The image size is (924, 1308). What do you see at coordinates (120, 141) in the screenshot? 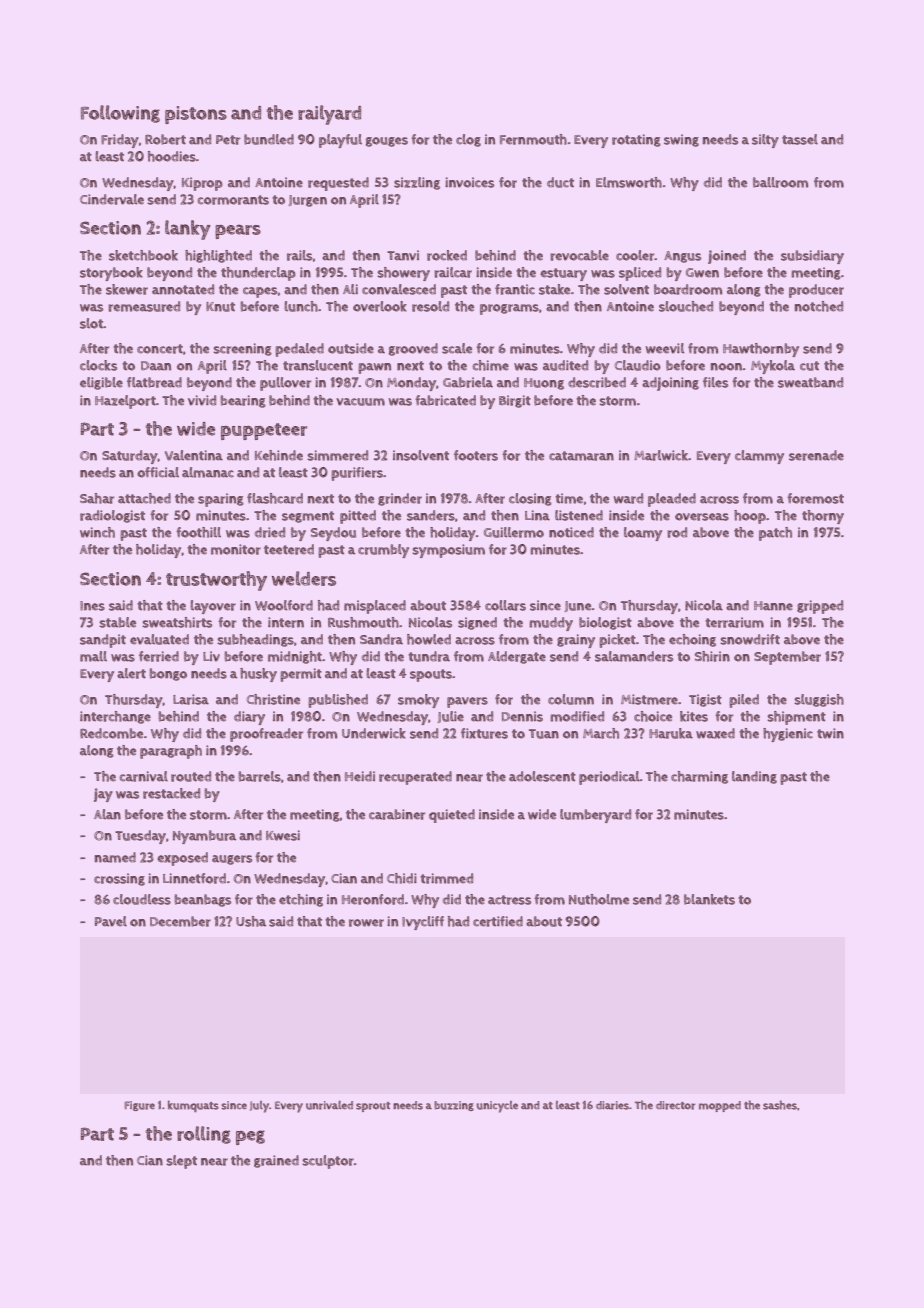
I see `Friday` at bounding box center [120, 141].
